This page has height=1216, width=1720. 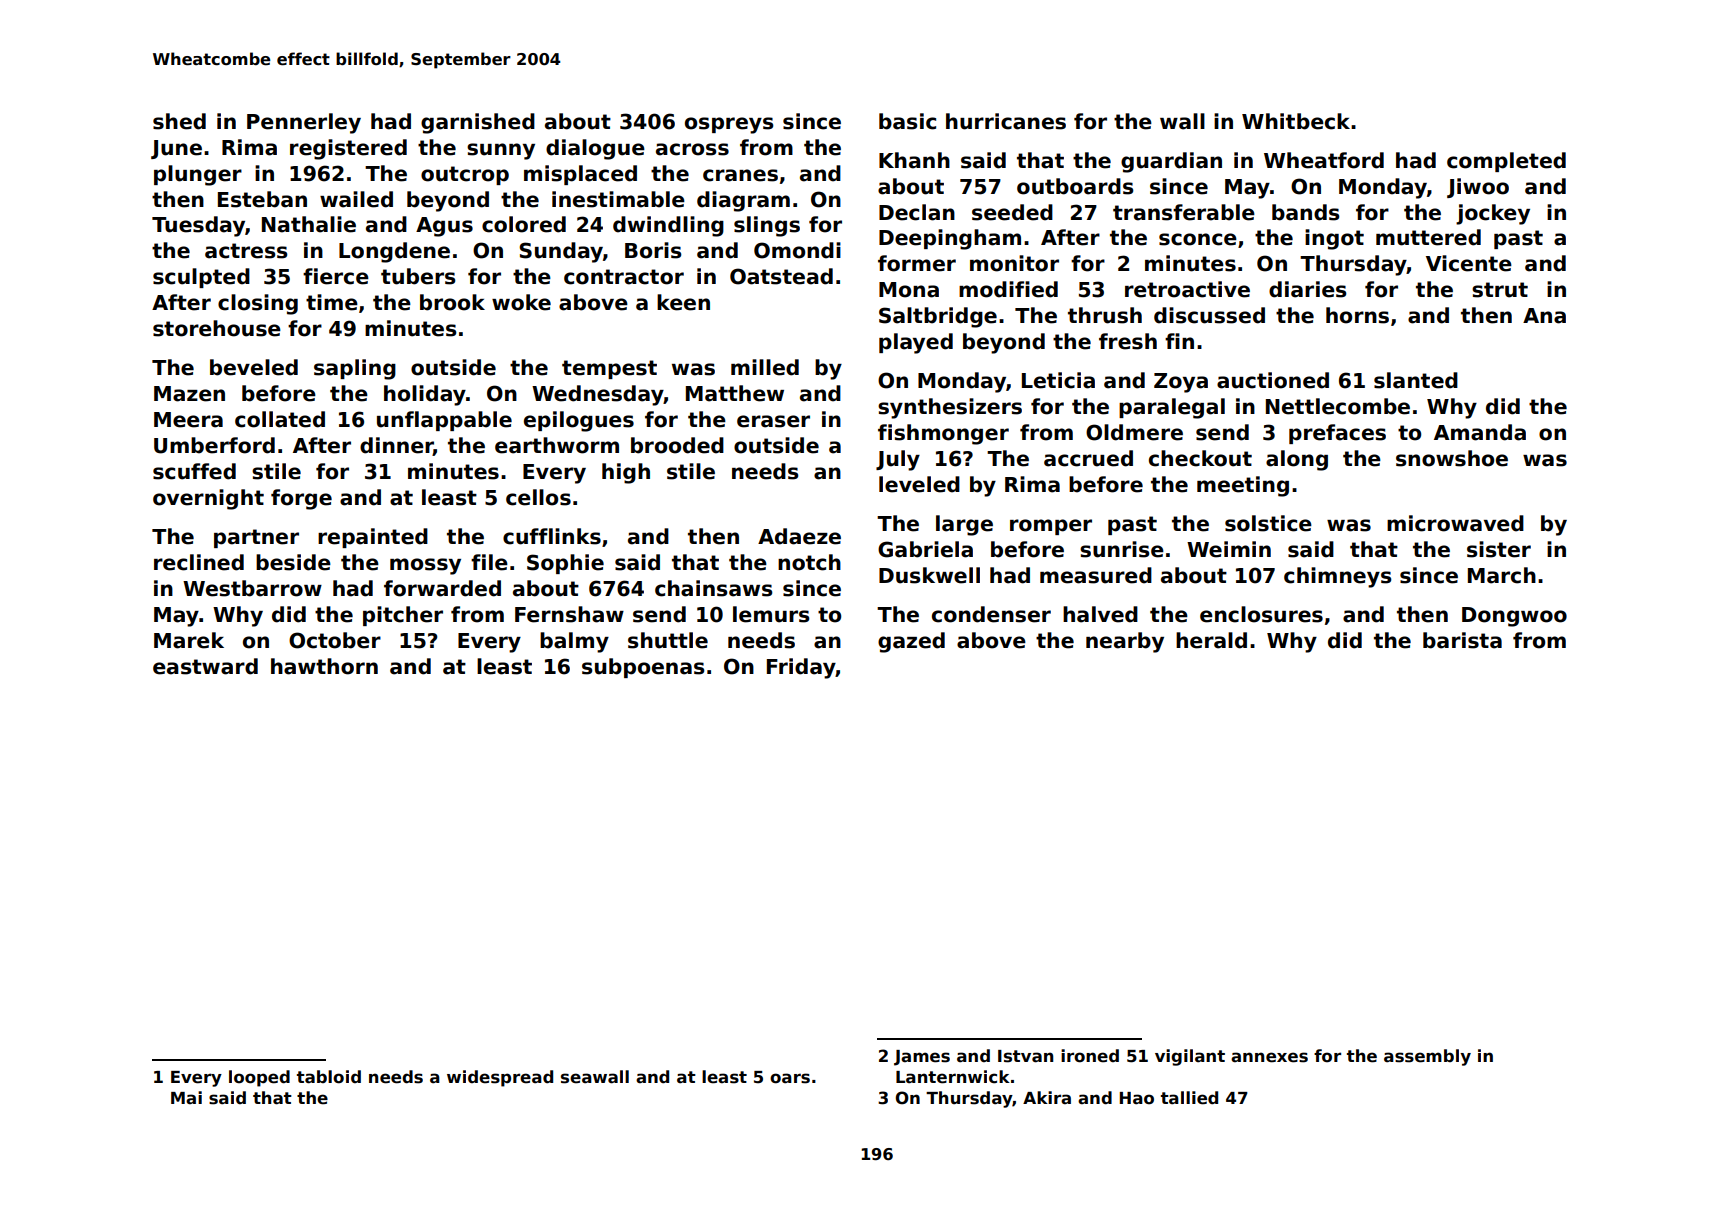 What do you see at coordinates (1125, 642) in the page?
I see `nearby` at bounding box center [1125, 642].
